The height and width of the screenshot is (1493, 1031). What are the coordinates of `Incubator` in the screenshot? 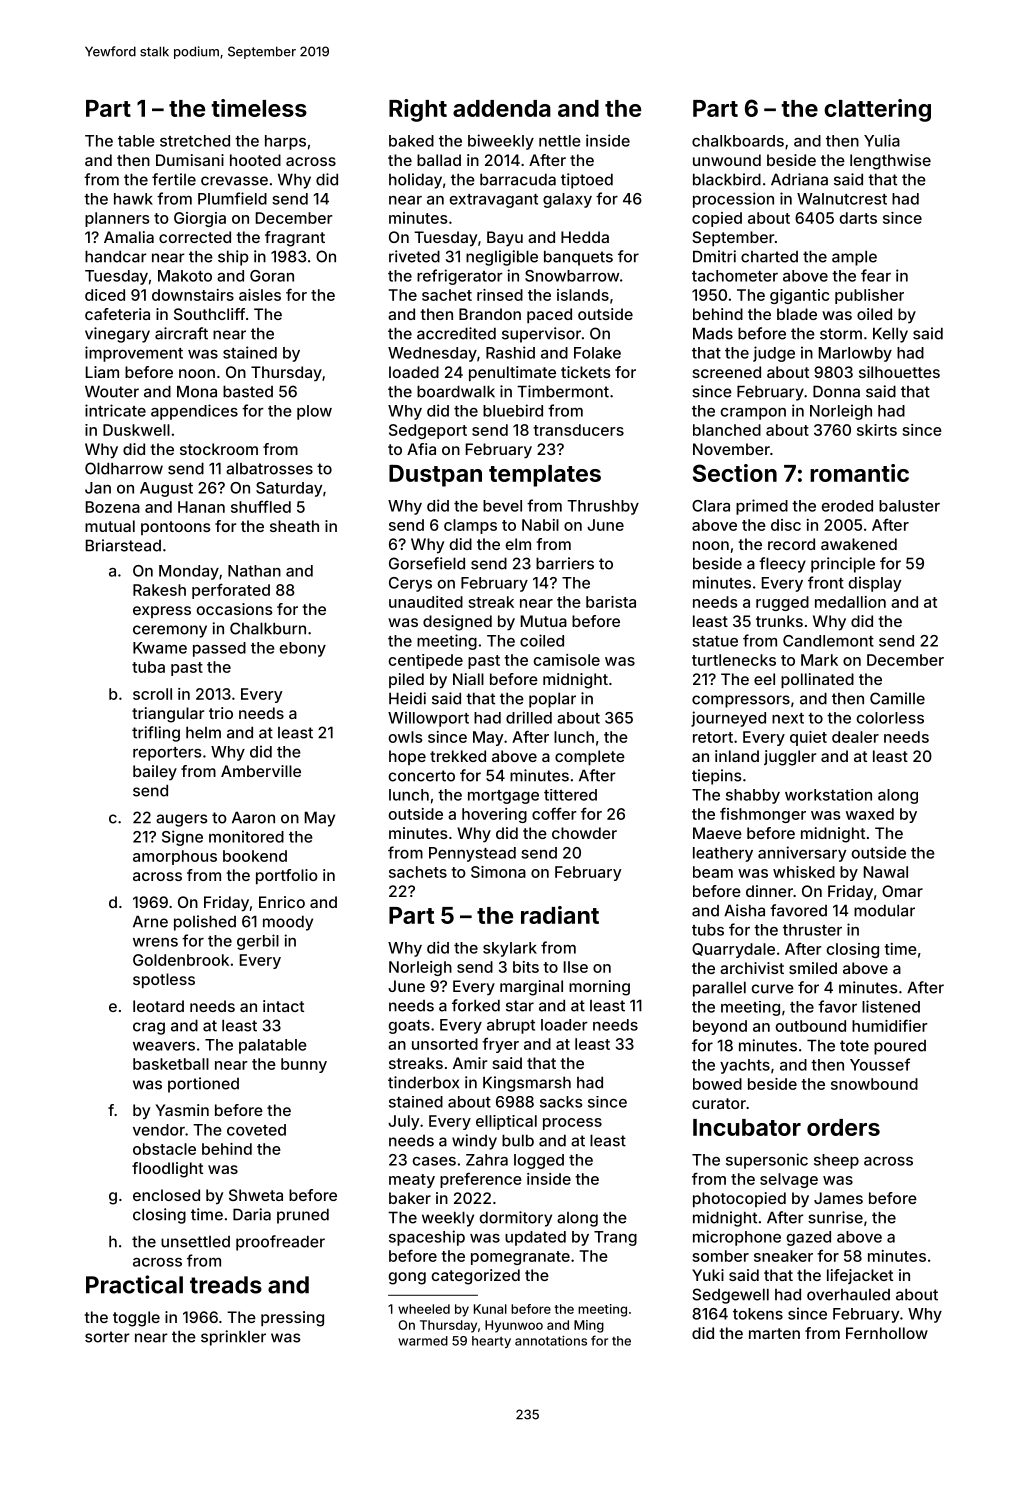 It's located at (747, 1127).
